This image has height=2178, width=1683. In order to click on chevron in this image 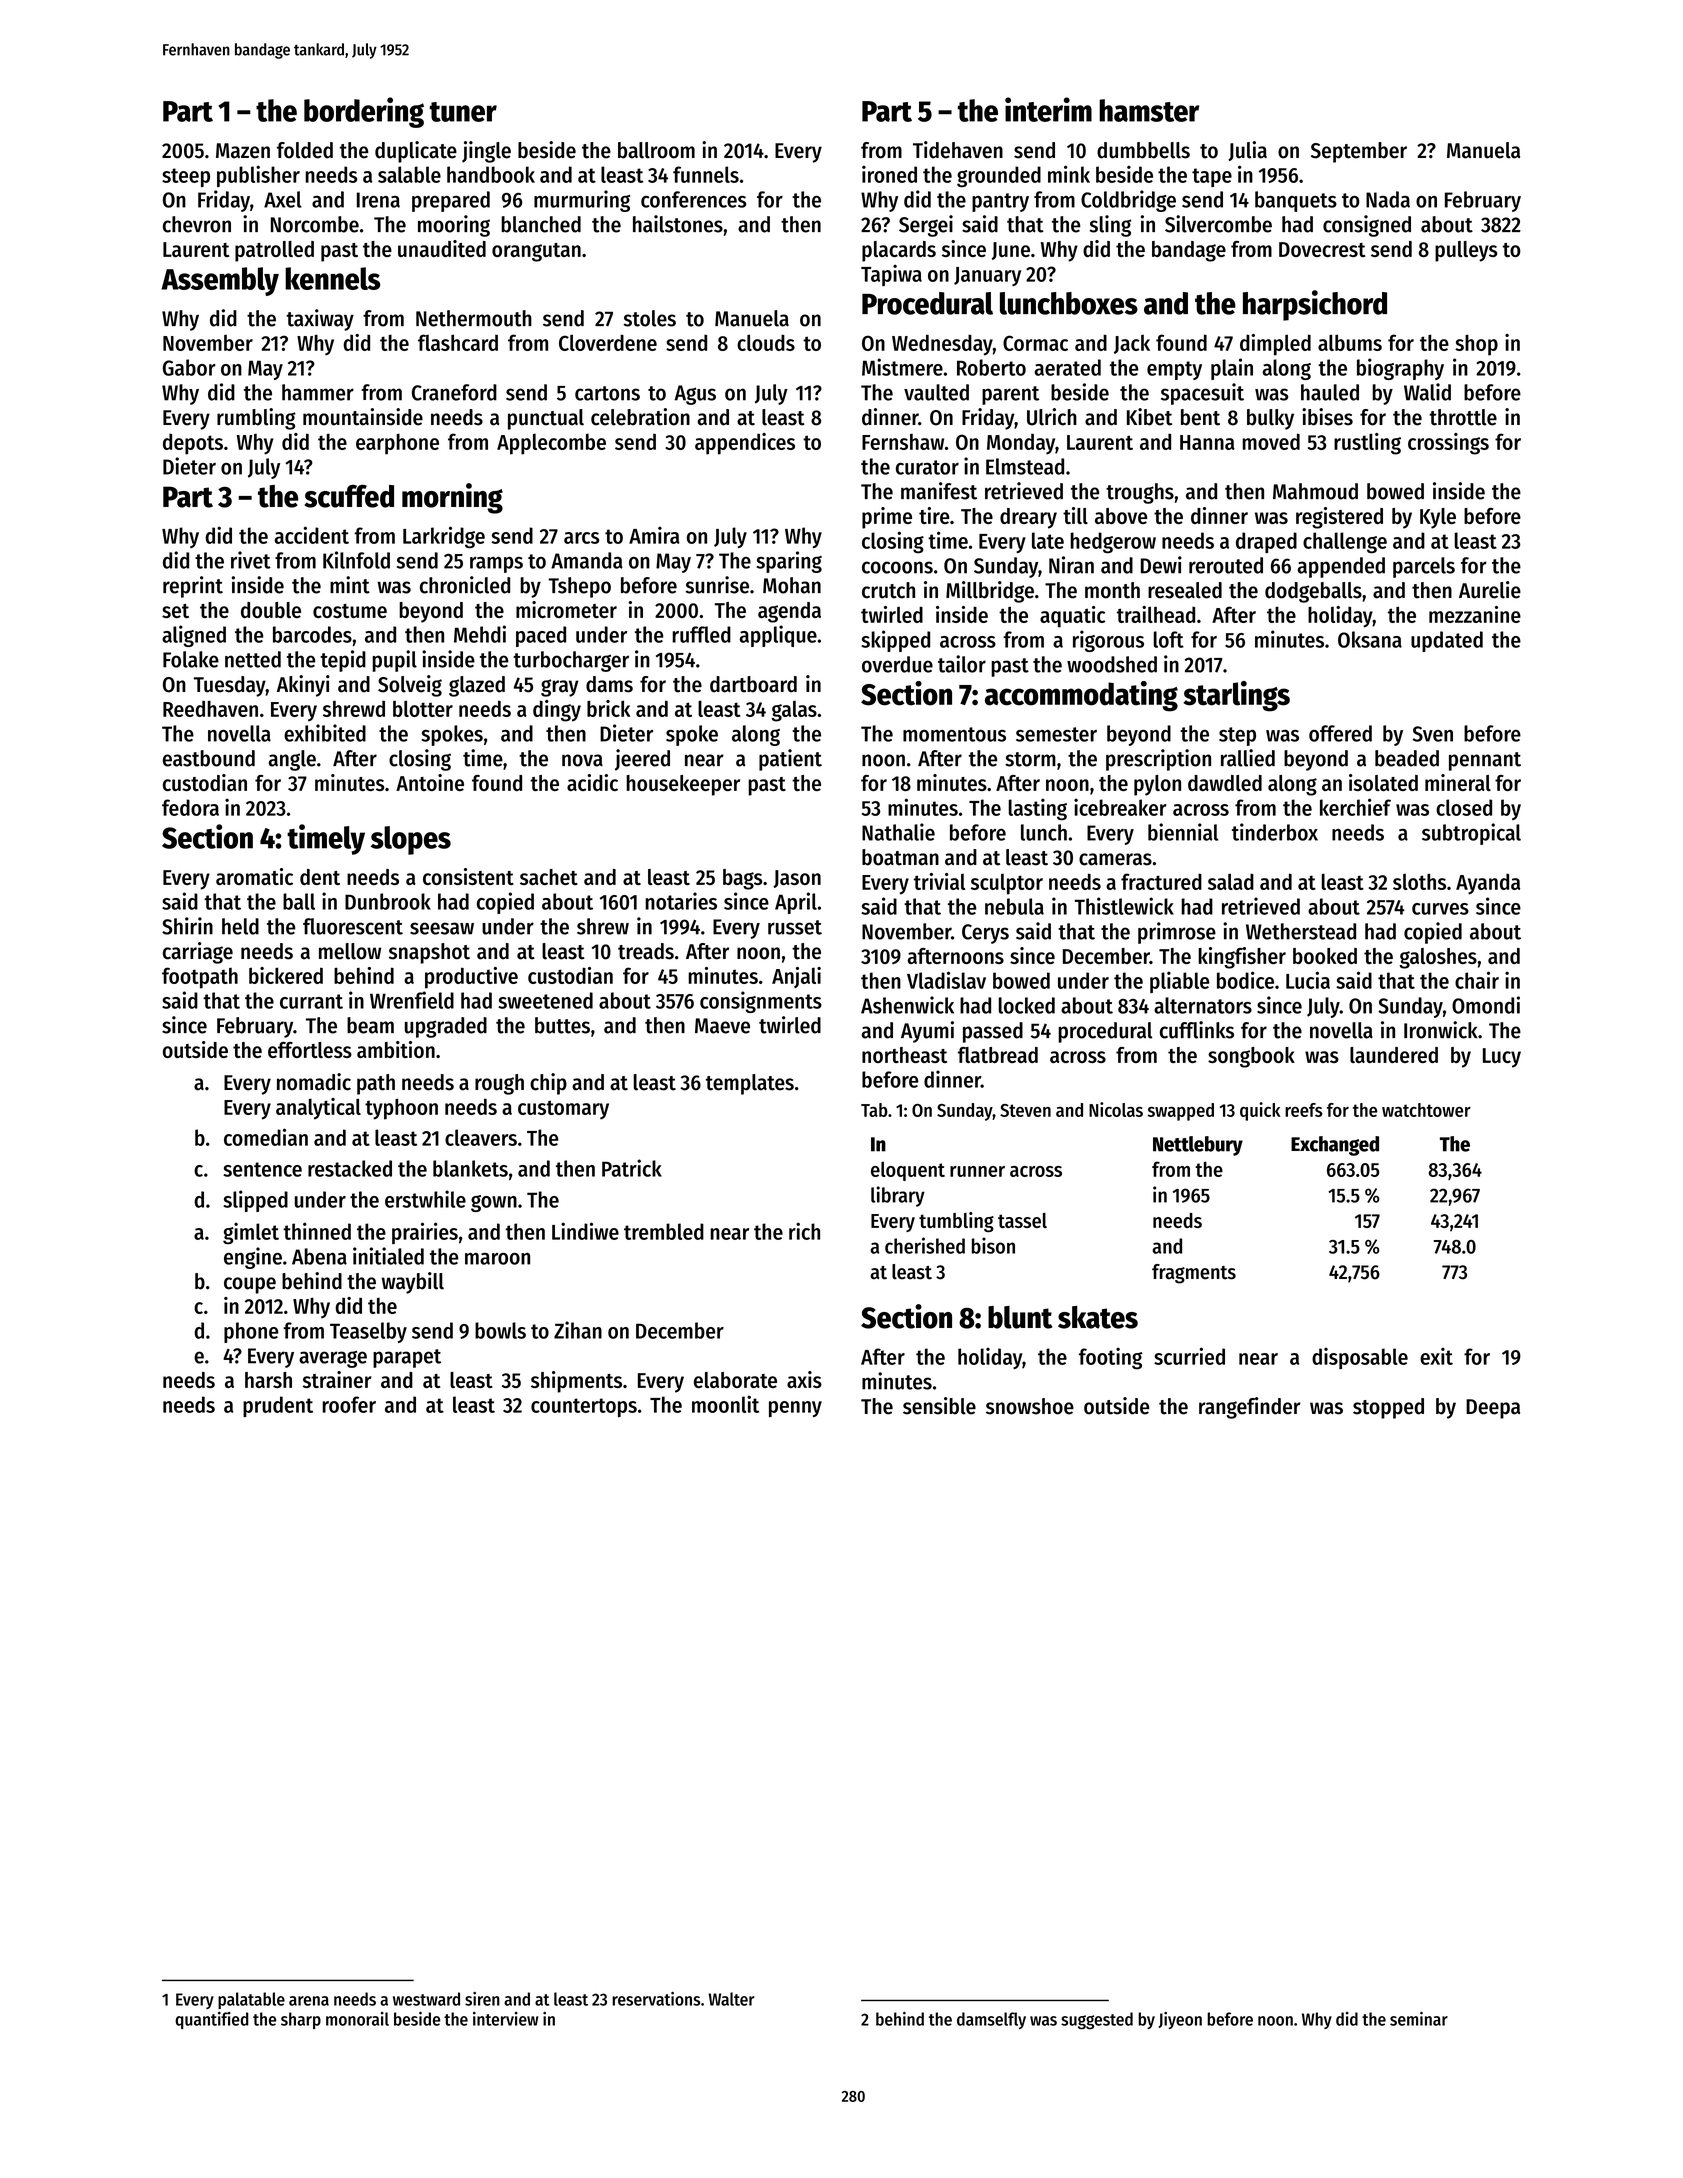, I will do `click(197, 224)`.
